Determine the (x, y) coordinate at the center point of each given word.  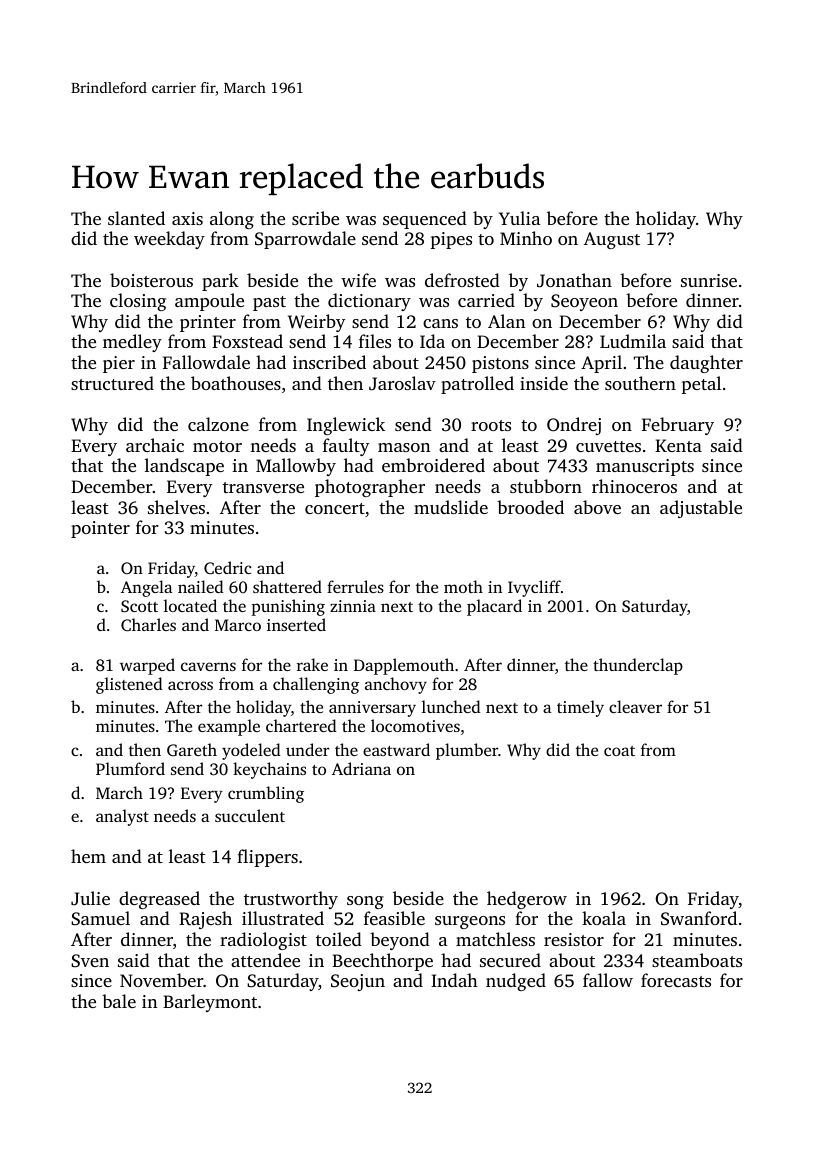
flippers (267, 858)
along (232, 220)
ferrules (355, 586)
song (365, 902)
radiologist (263, 941)
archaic (155, 445)
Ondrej (574, 426)
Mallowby (296, 467)
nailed (201, 586)
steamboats (697, 960)
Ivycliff (534, 588)
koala (604, 918)
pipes (451, 240)
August (612, 240)
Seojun (358, 982)
